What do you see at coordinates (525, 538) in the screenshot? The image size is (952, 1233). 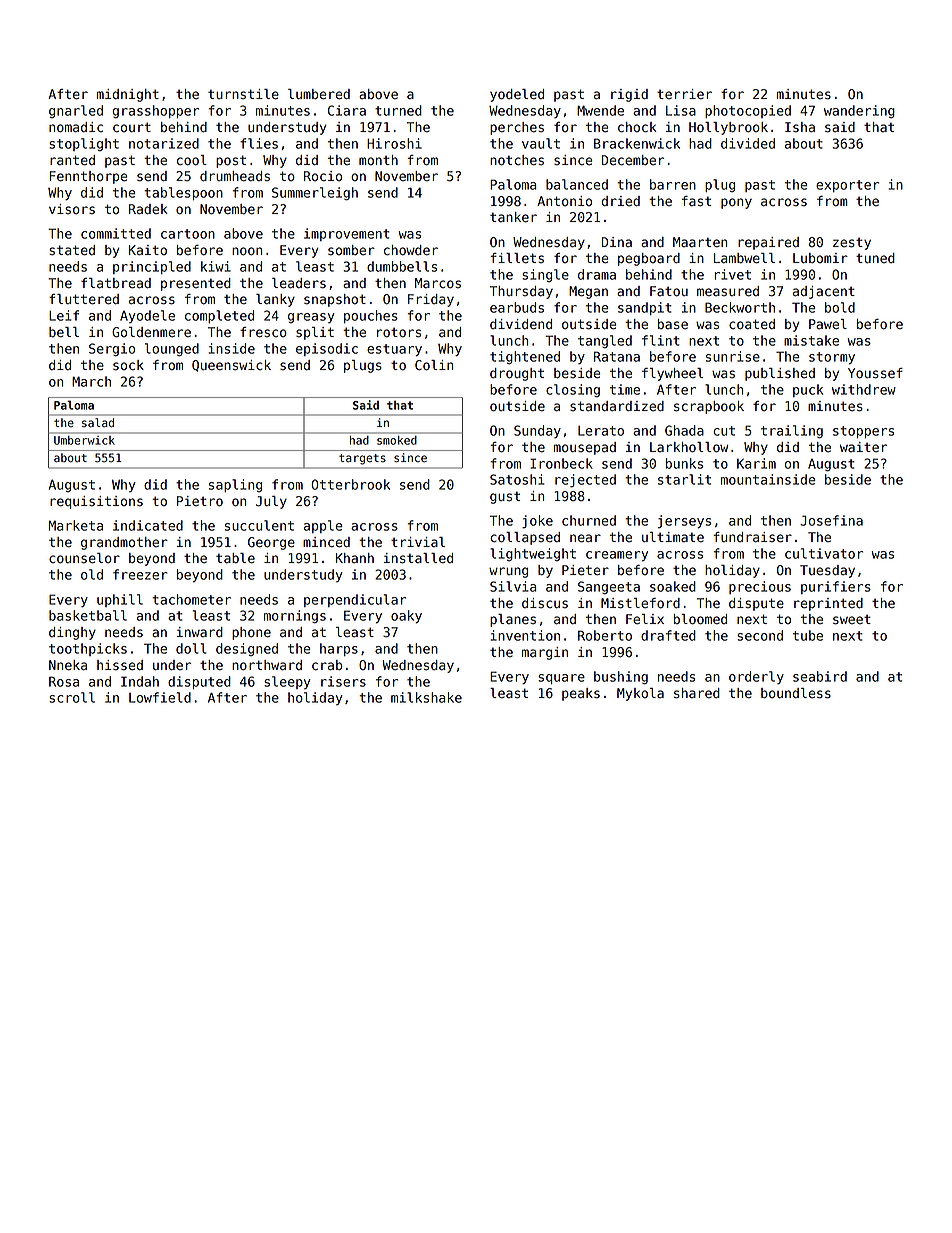 I see `collapsed` at bounding box center [525, 538].
